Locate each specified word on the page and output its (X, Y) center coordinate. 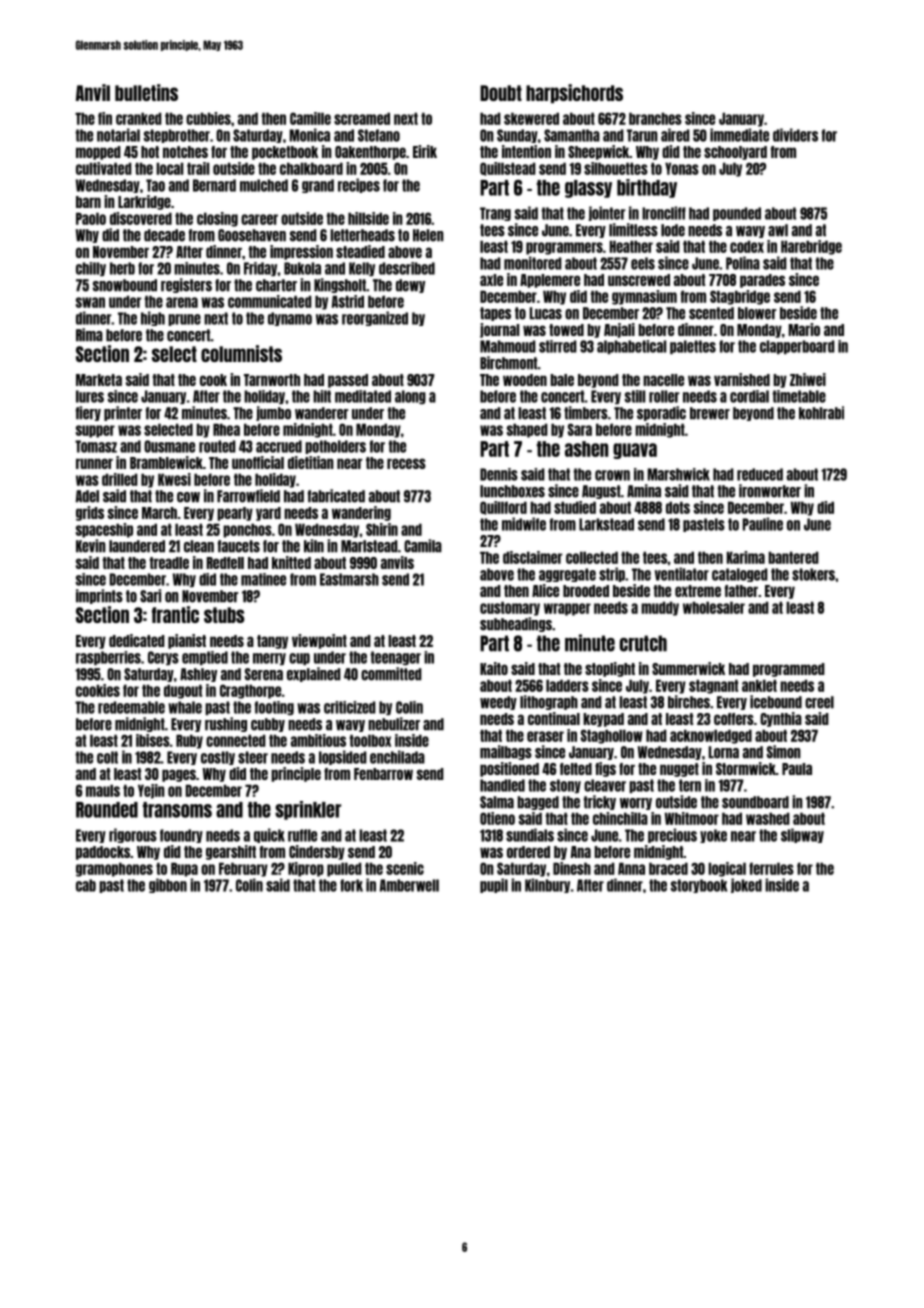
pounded (737, 214)
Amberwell (409, 885)
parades (762, 281)
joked (746, 885)
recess (406, 463)
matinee (263, 579)
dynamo (290, 319)
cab (86, 885)
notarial (118, 135)
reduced (760, 474)
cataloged (740, 575)
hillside (368, 218)
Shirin (382, 529)
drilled (120, 479)
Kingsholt (340, 285)
